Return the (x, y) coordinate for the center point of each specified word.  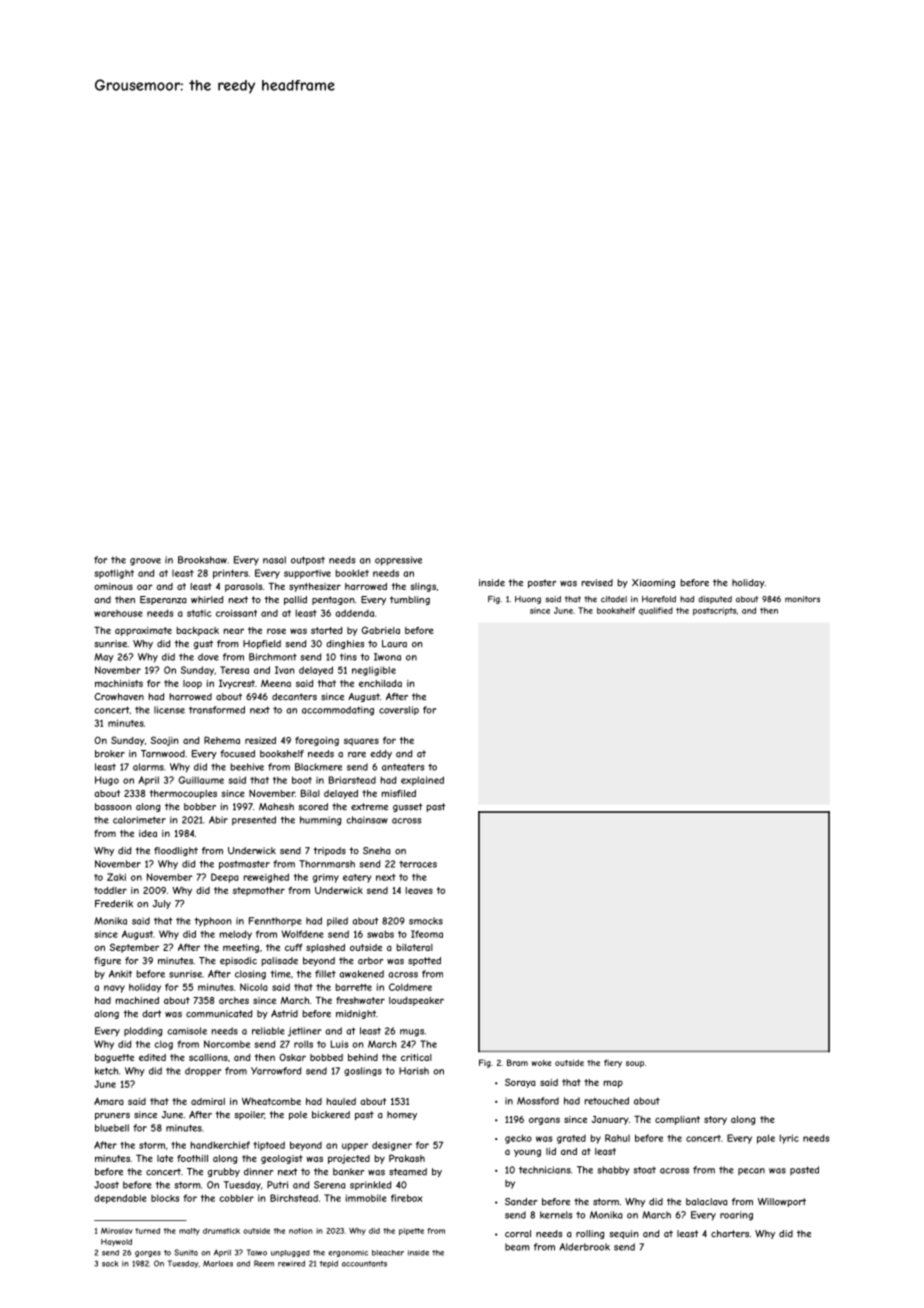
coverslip (399, 710)
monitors (802, 599)
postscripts (714, 611)
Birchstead (294, 1198)
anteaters (403, 767)
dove (208, 657)
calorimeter (139, 820)
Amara (109, 1101)
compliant (677, 1120)
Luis (339, 1044)
